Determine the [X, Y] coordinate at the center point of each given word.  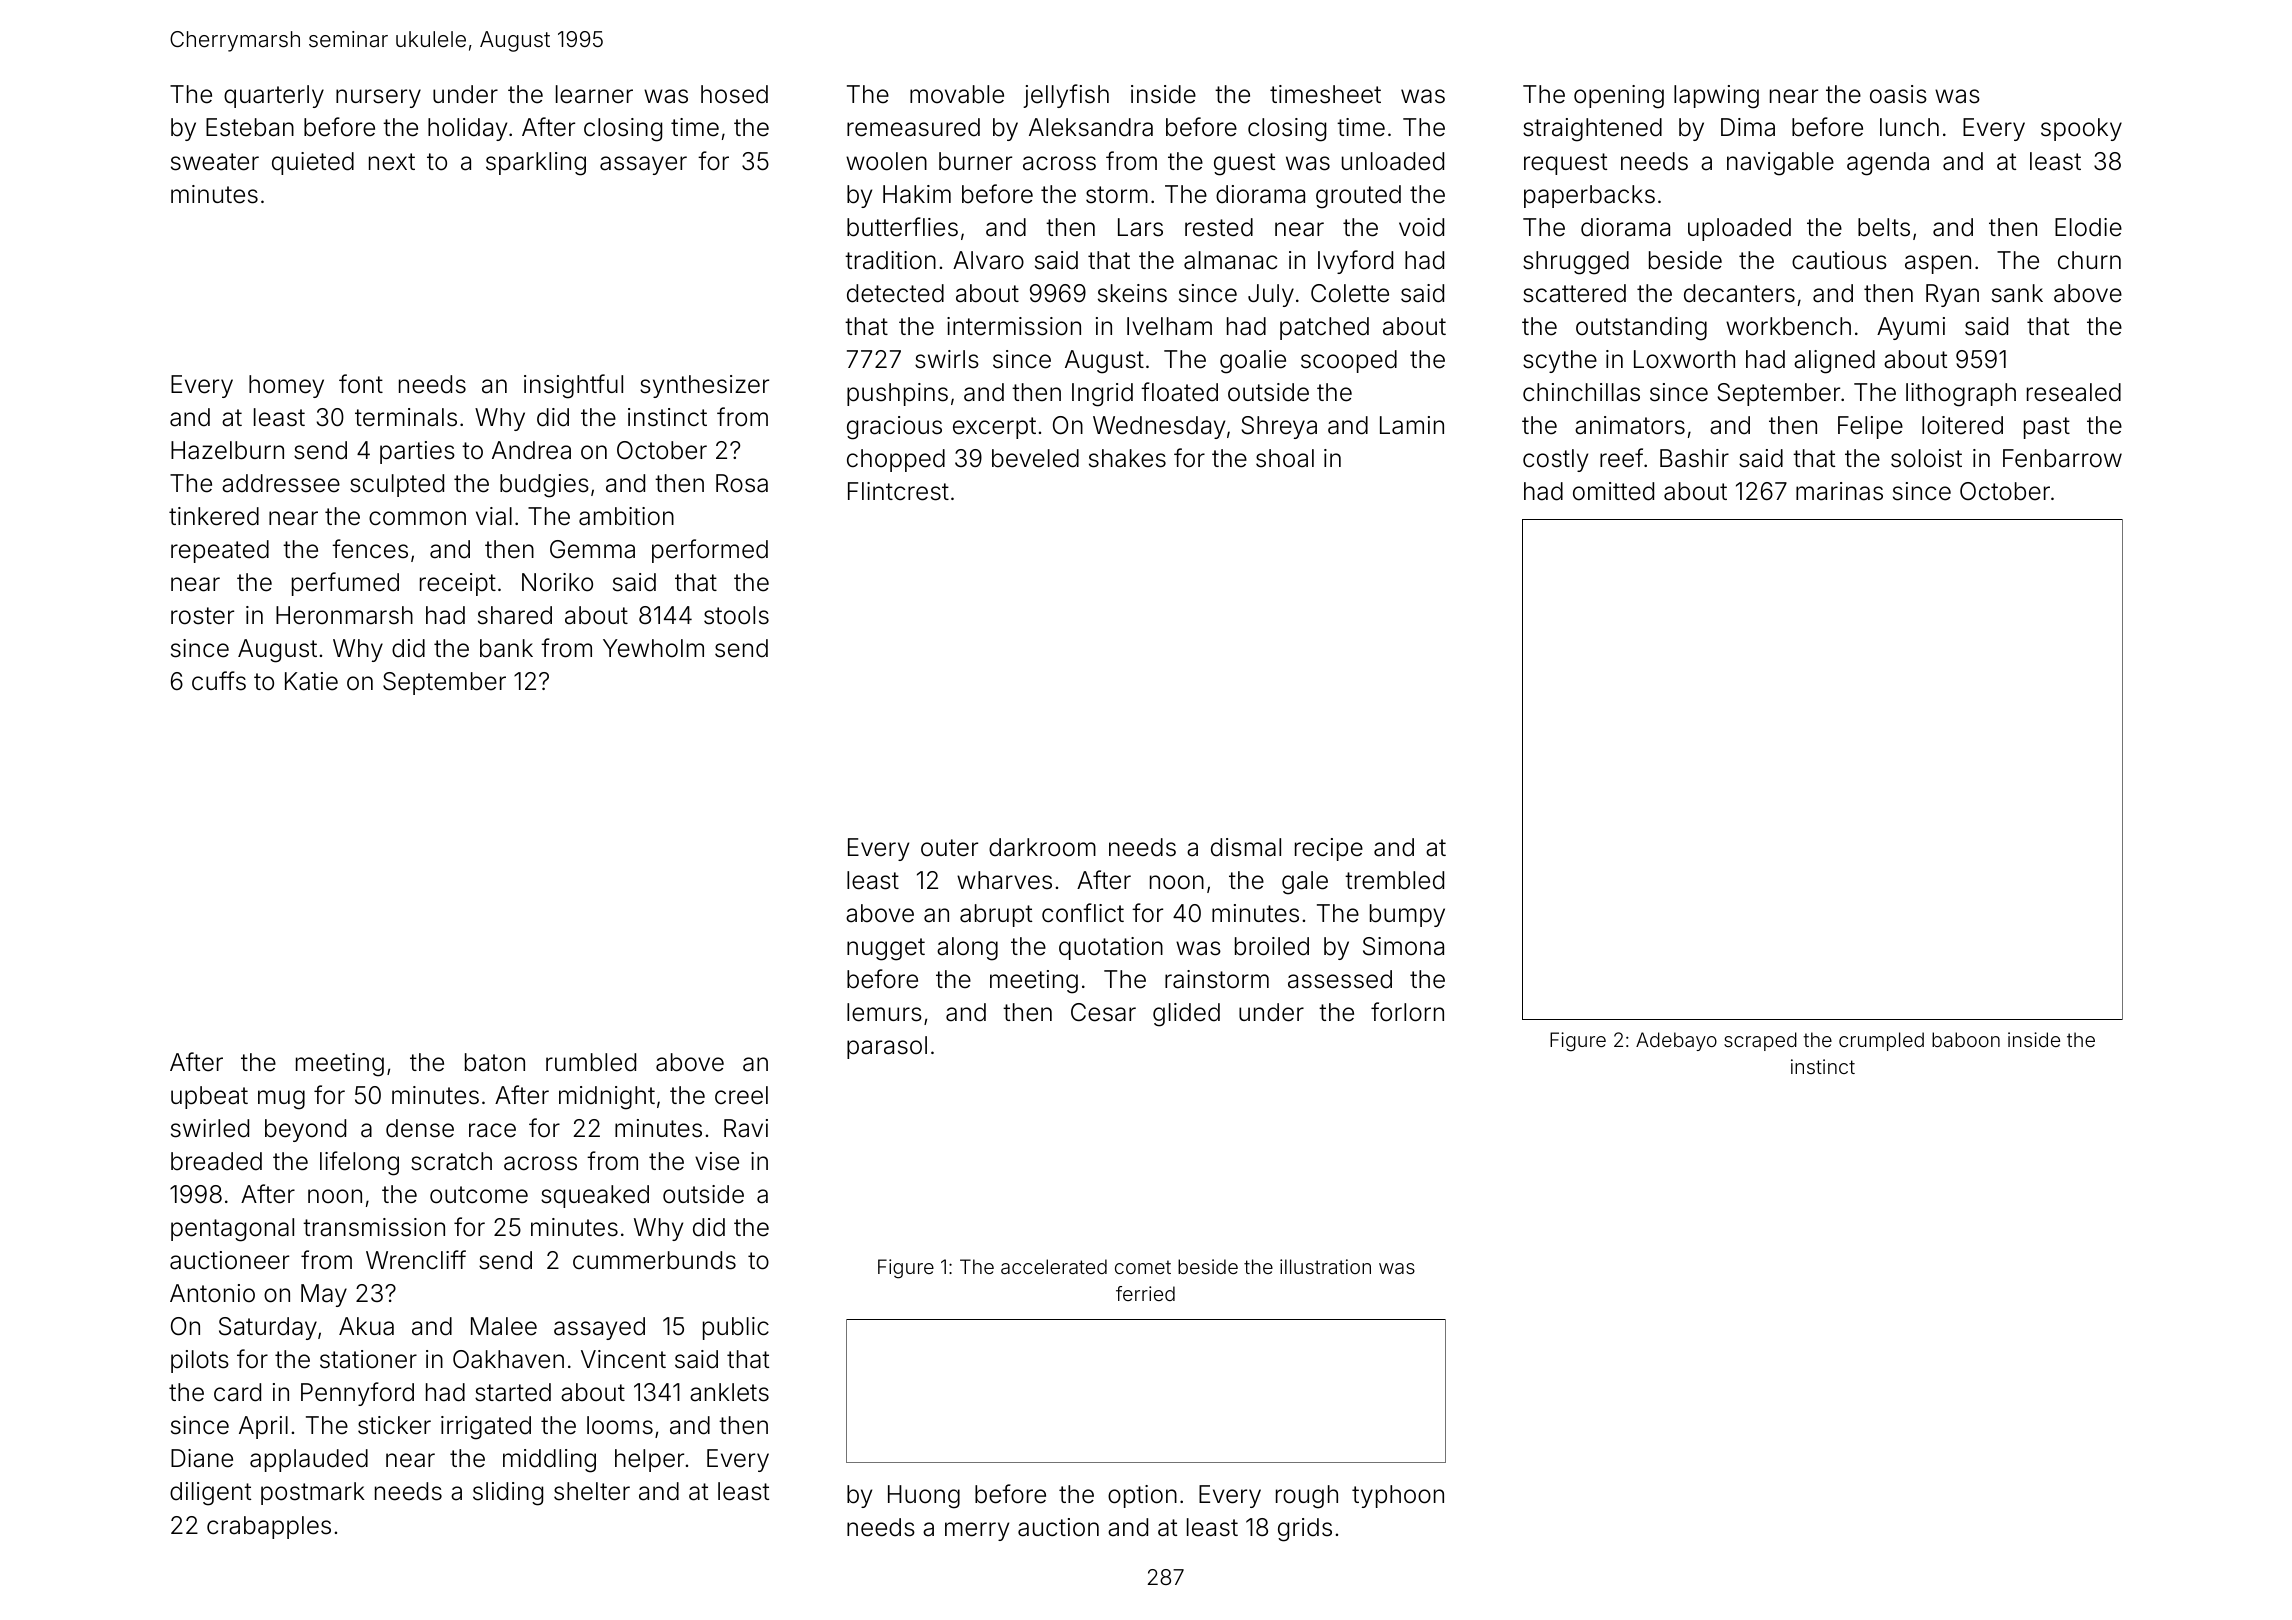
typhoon [1398, 1496]
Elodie [2088, 227]
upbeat [209, 1097]
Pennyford [357, 1394]
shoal [1285, 458]
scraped [1760, 1041]
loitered [1962, 425]
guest [1244, 164]
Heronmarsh [344, 615]
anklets [729, 1392]
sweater [215, 162]
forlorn [1407, 1012]
